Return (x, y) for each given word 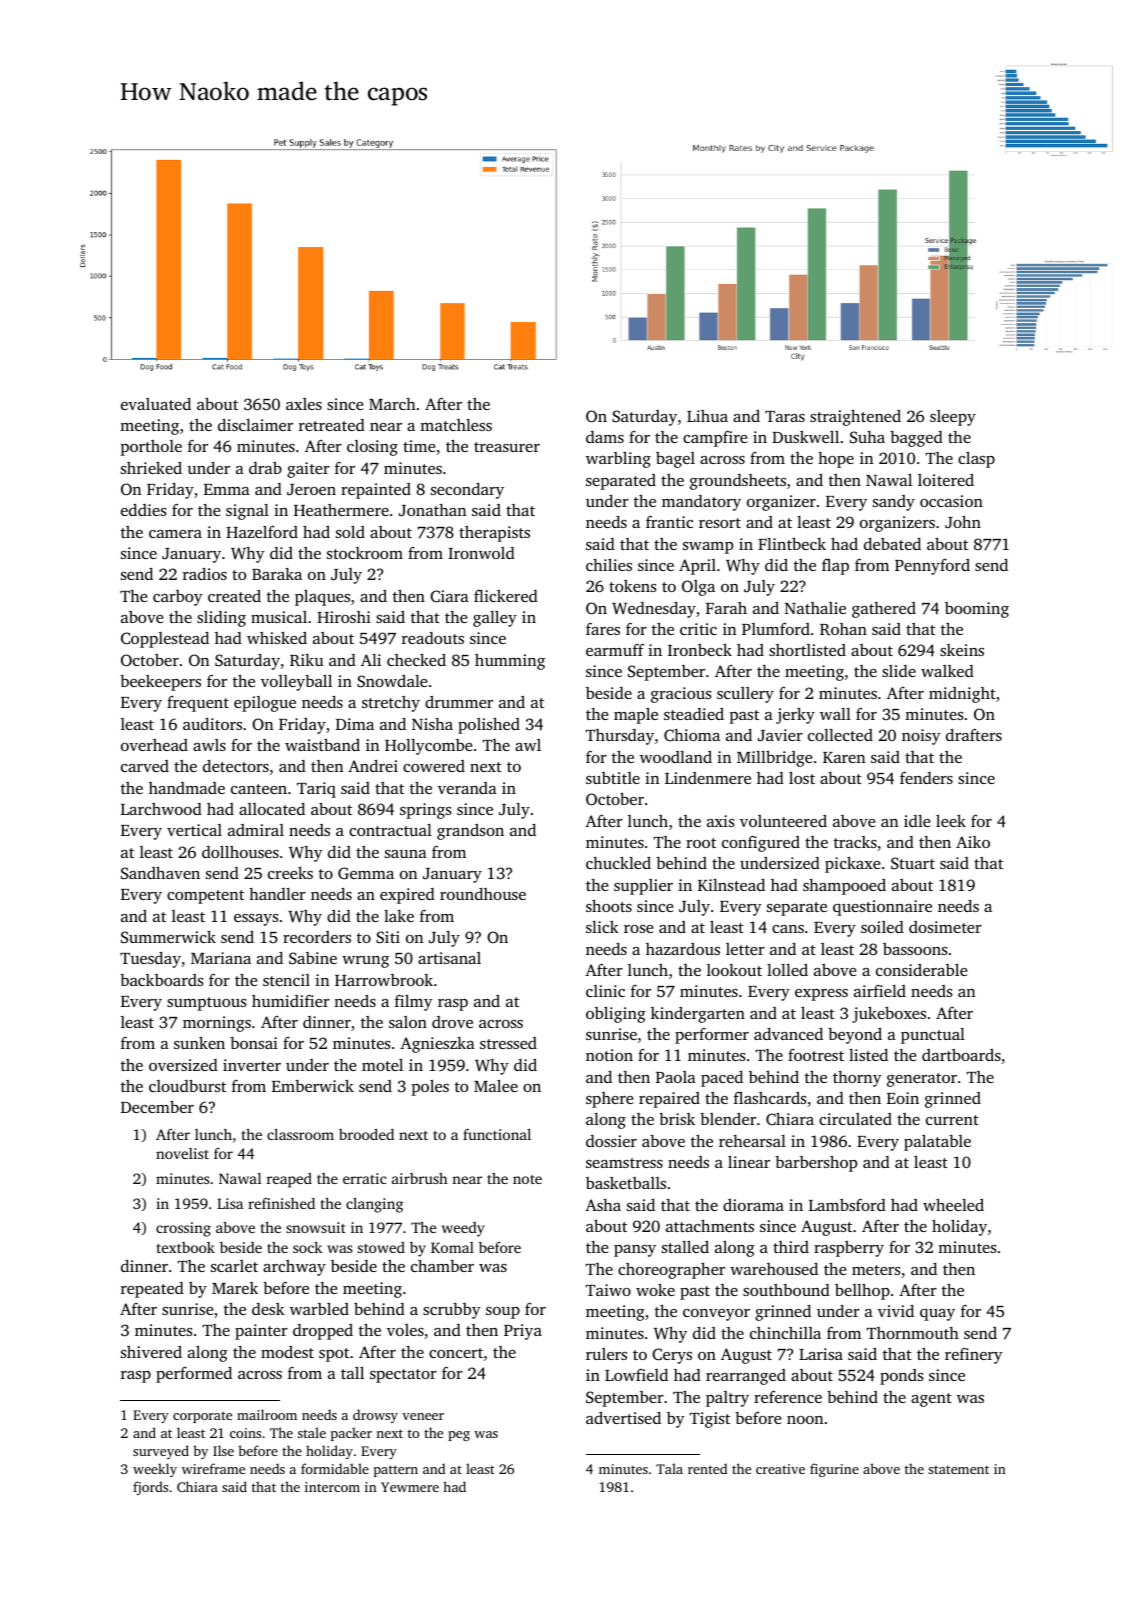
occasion (951, 501)
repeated (152, 1290)
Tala (669, 1468)
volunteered (783, 821)
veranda (467, 788)
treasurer (507, 447)
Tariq (316, 790)
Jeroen (311, 490)
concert (456, 1353)
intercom (332, 1487)
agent (931, 1400)
